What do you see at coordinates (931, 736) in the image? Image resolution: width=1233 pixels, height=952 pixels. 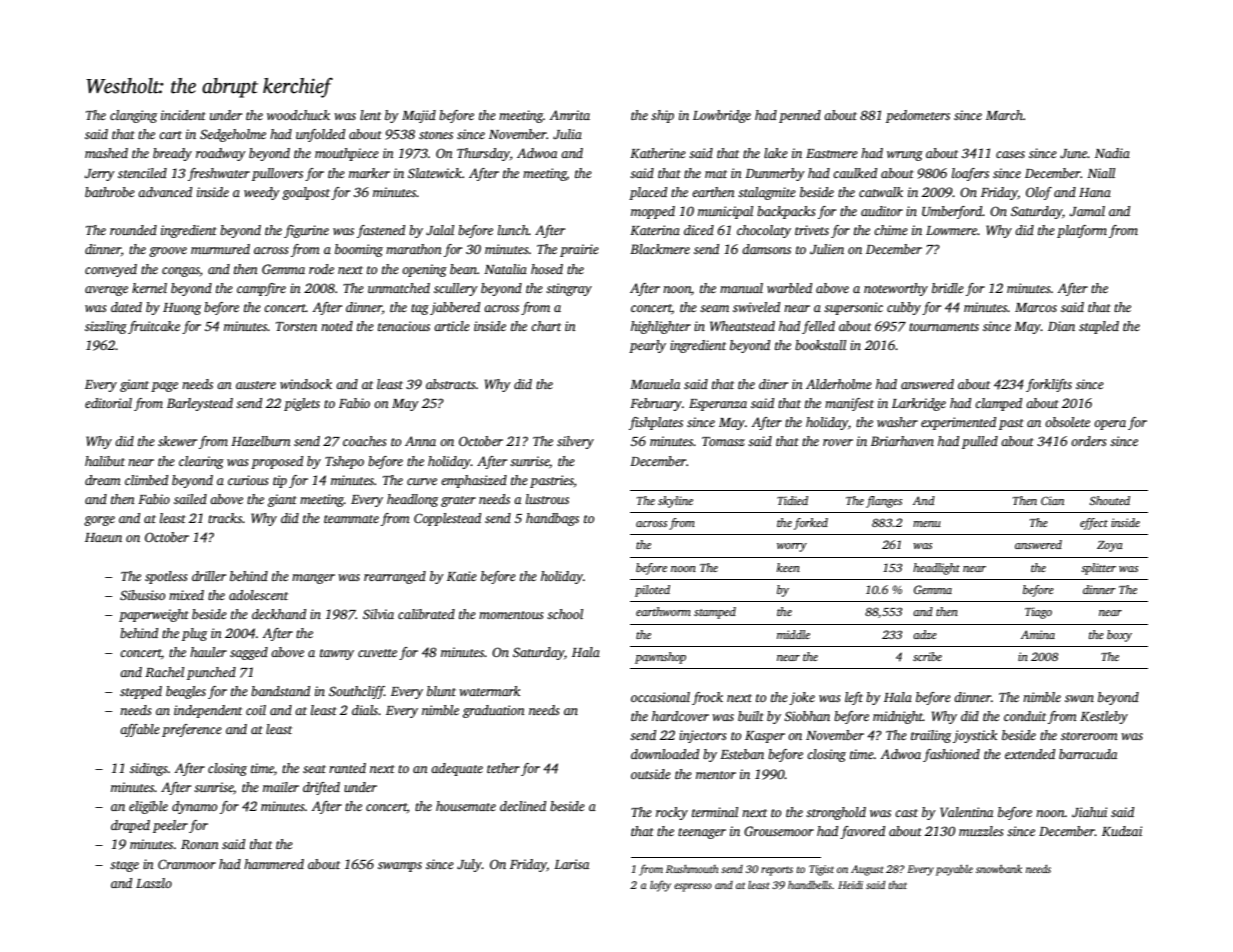 I see `trailing` at bounding box center [931, 736].
